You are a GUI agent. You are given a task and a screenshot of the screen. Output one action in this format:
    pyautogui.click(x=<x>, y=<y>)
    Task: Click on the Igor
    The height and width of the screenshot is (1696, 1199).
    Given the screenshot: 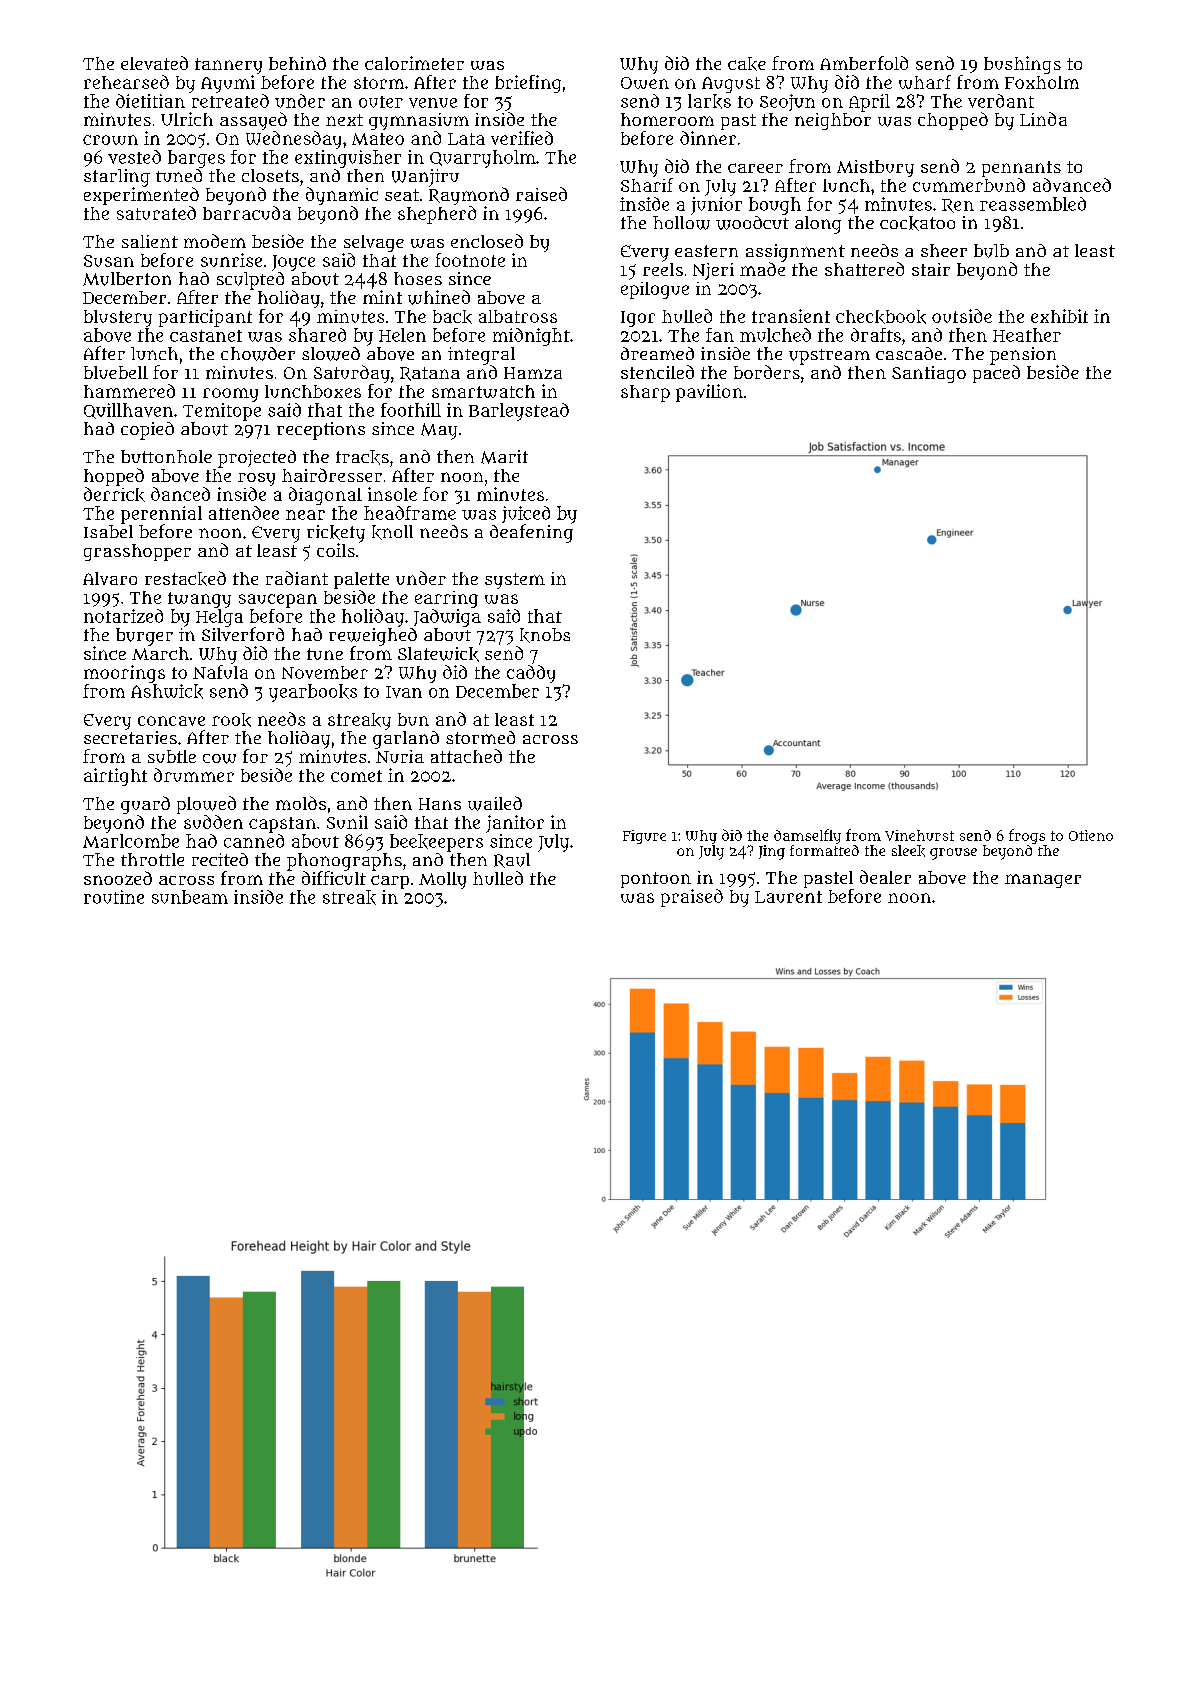 What is the action you would take?
    pyautogui.click(x=638, y=319)
